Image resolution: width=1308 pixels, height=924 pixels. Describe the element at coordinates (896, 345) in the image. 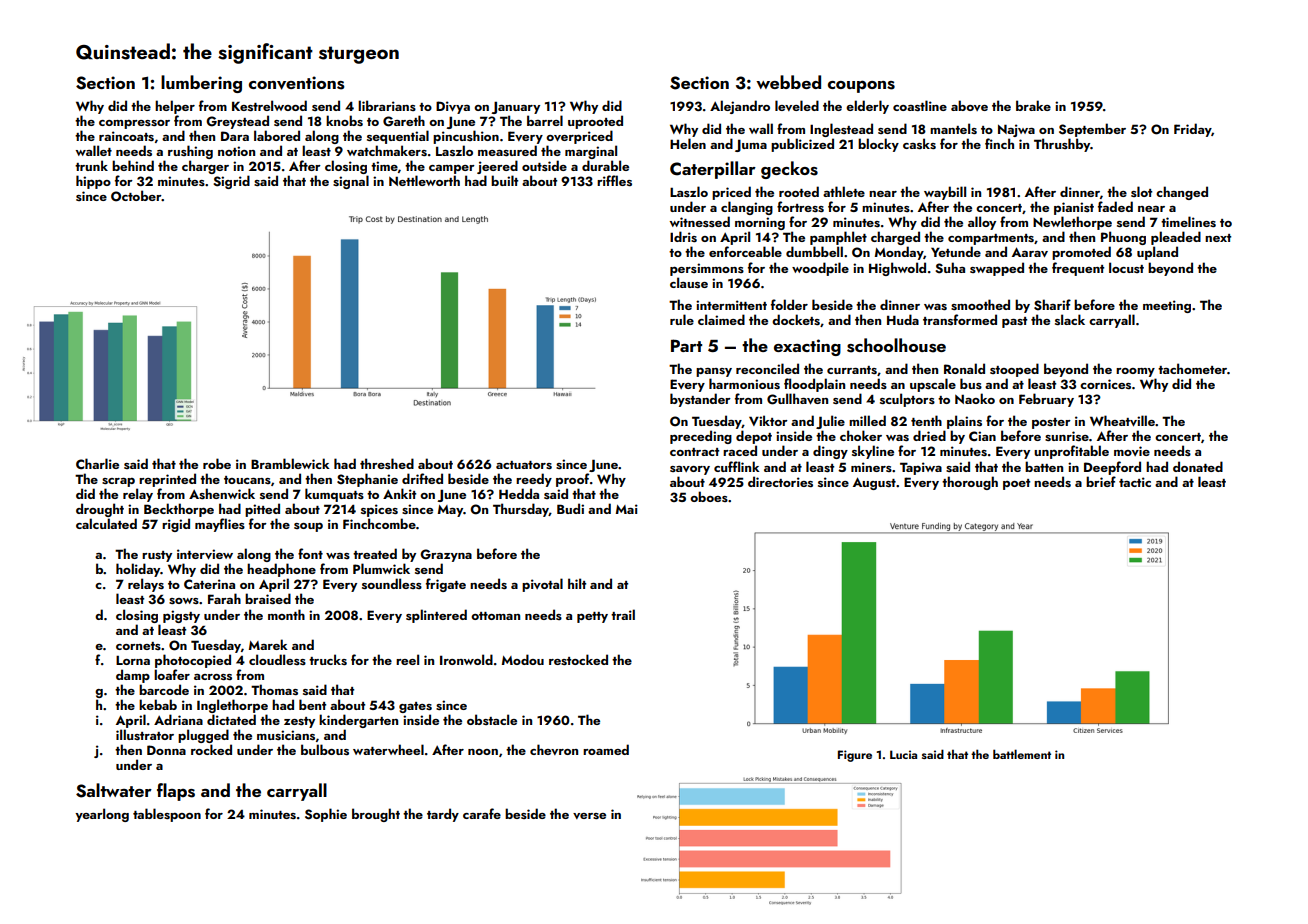

I see `schoolhouse` at that location.
